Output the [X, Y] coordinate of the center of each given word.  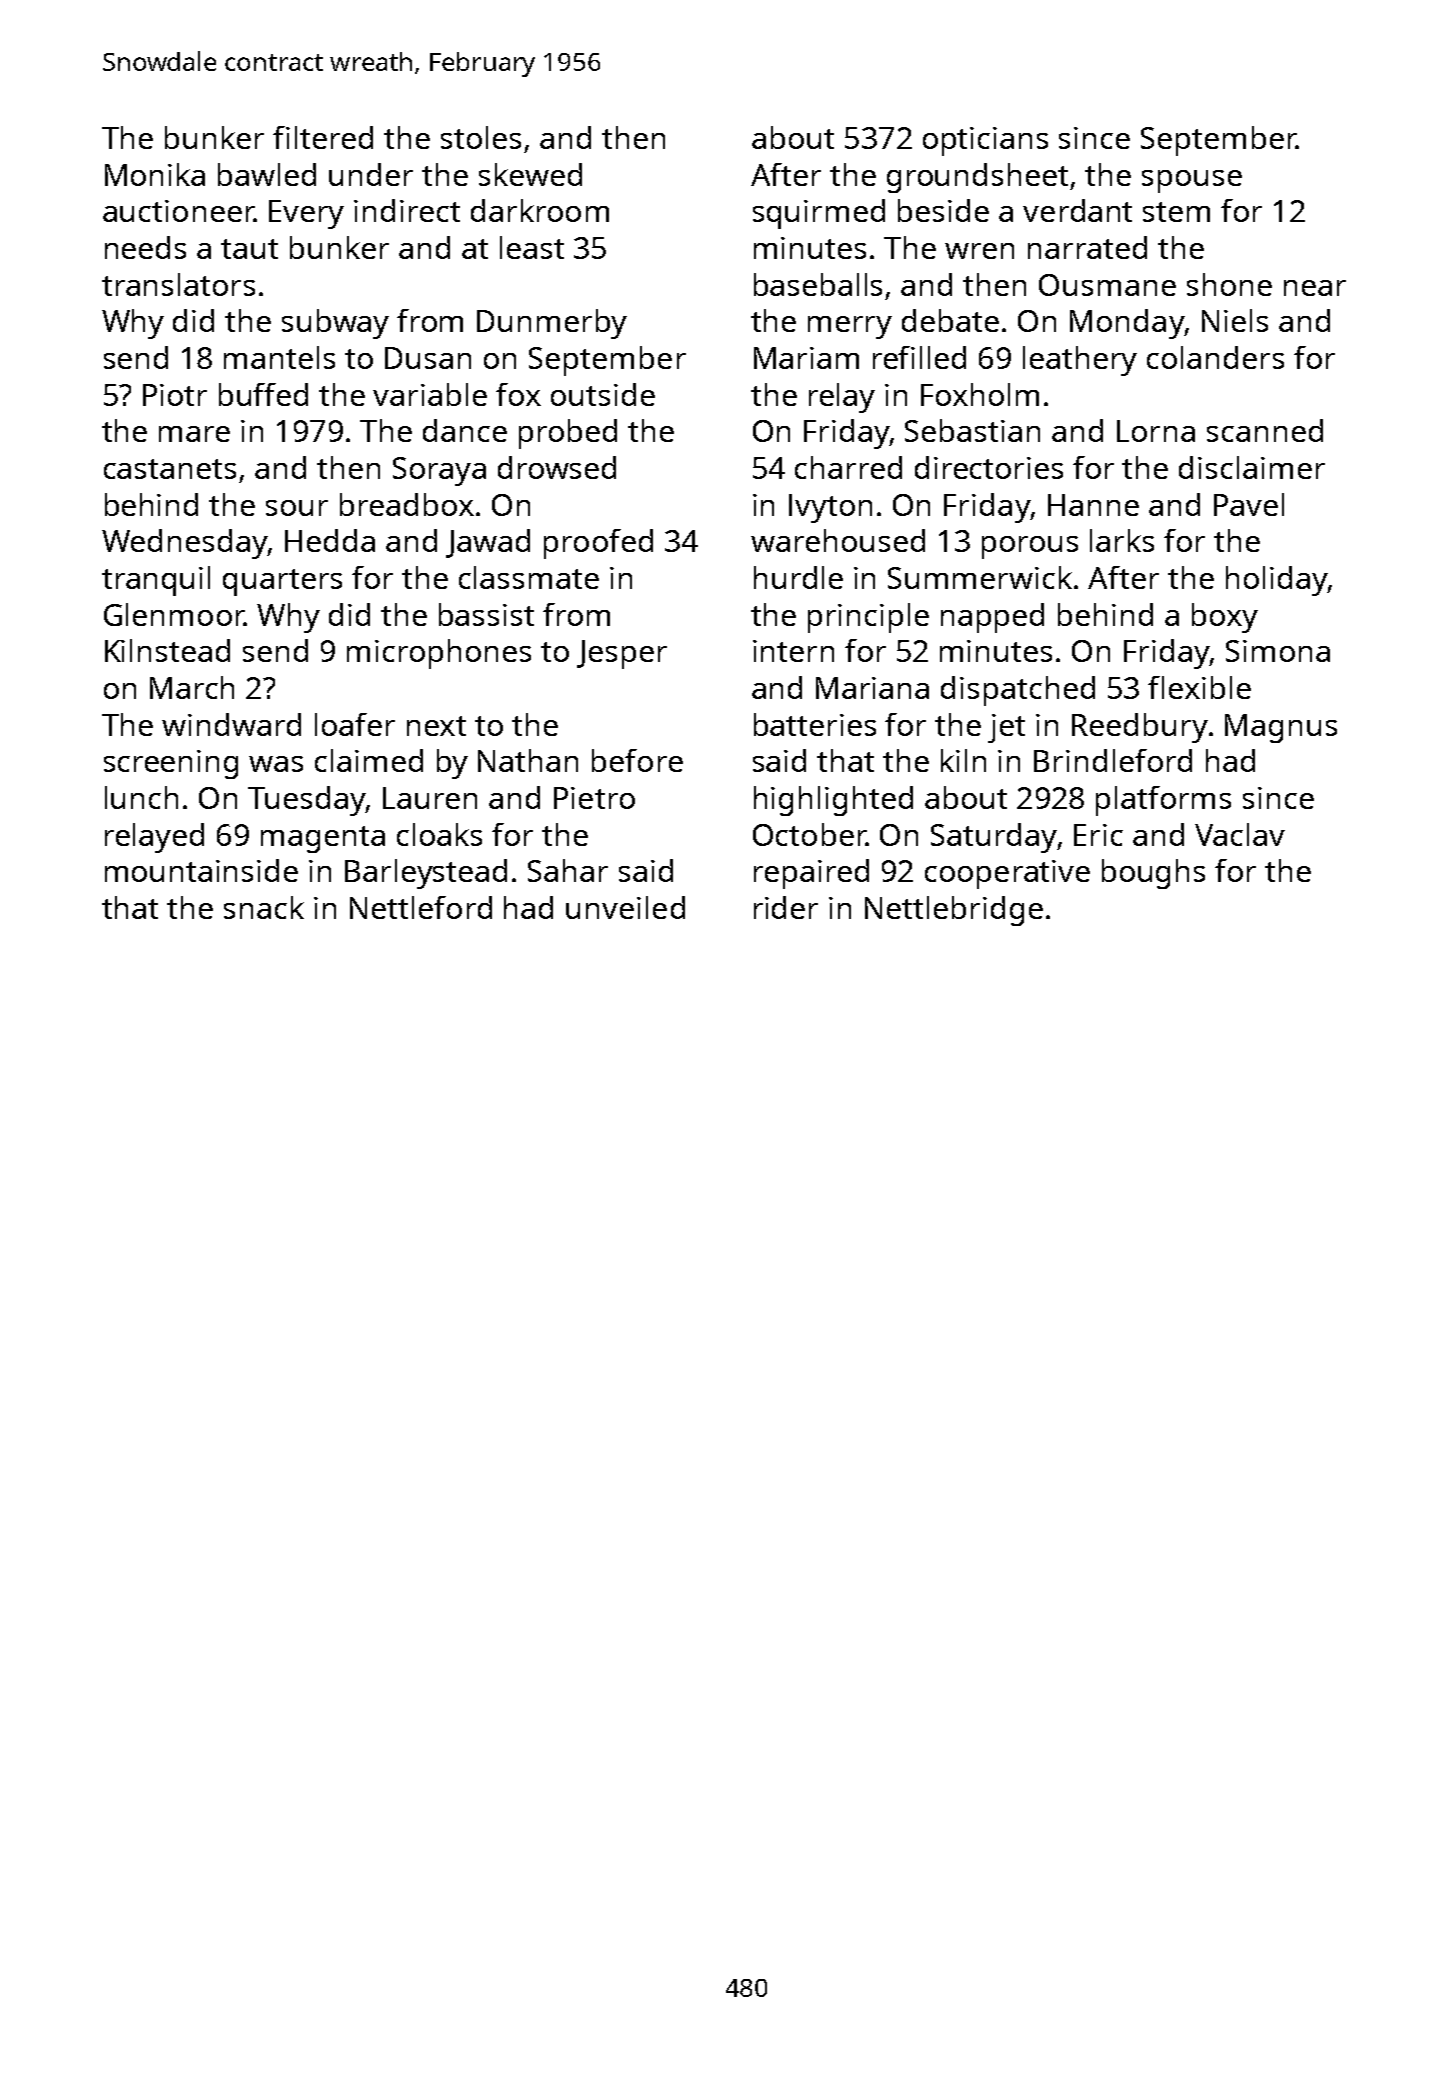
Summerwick [980, 577]
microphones [439, 654]
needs [145, 247]
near [1315, 288]
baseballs [818, 284]
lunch [141, 797]
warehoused [838, 540]
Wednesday [185, 544]
